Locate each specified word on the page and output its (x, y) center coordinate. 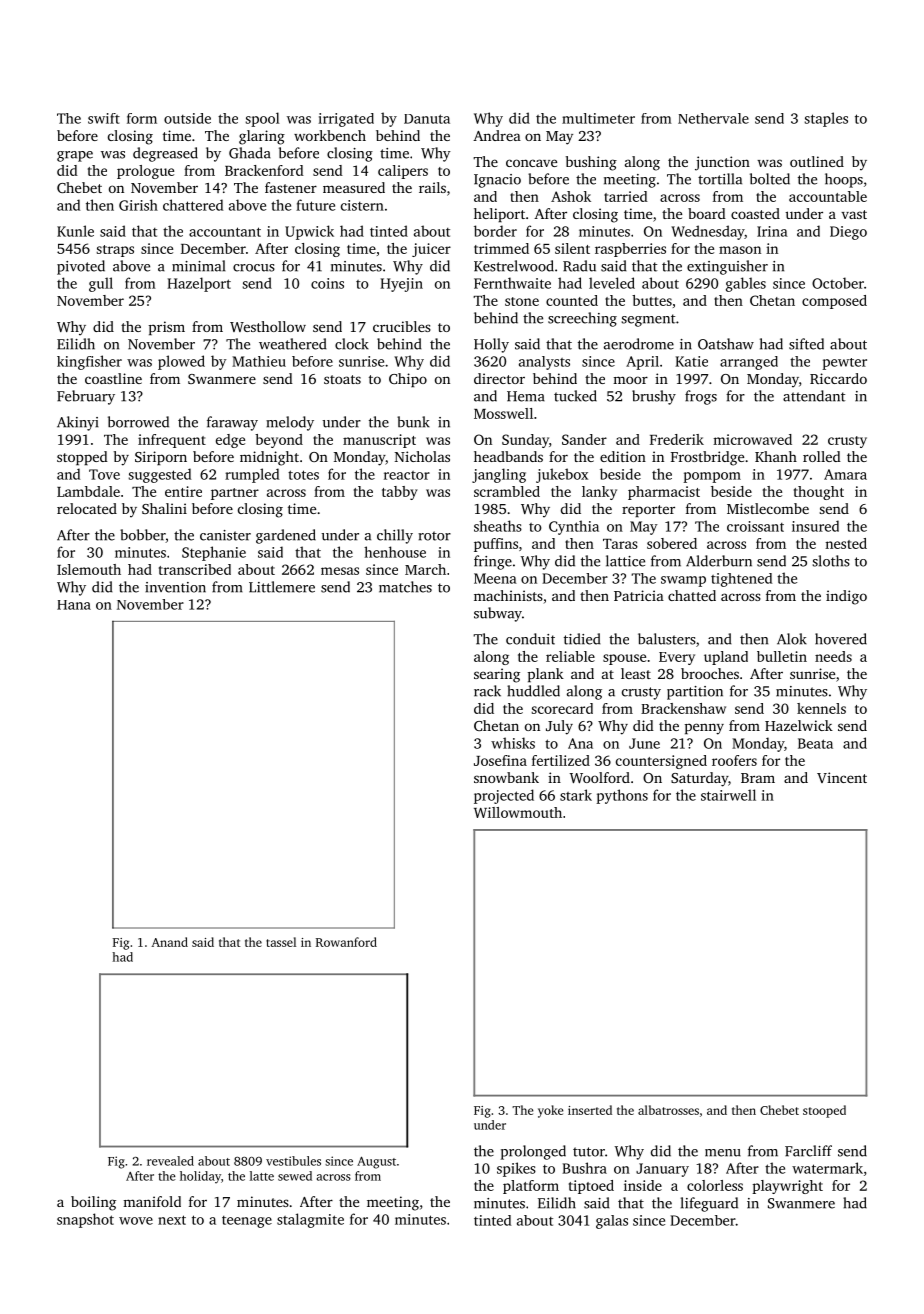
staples (826, 119)
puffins (496, 545)
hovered (841, 639)
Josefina (500, 760)
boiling (93, 1203)
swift (104, 118)
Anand (169, 942)
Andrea (497, 135)
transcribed (195, 569)
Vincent (842, 777)
